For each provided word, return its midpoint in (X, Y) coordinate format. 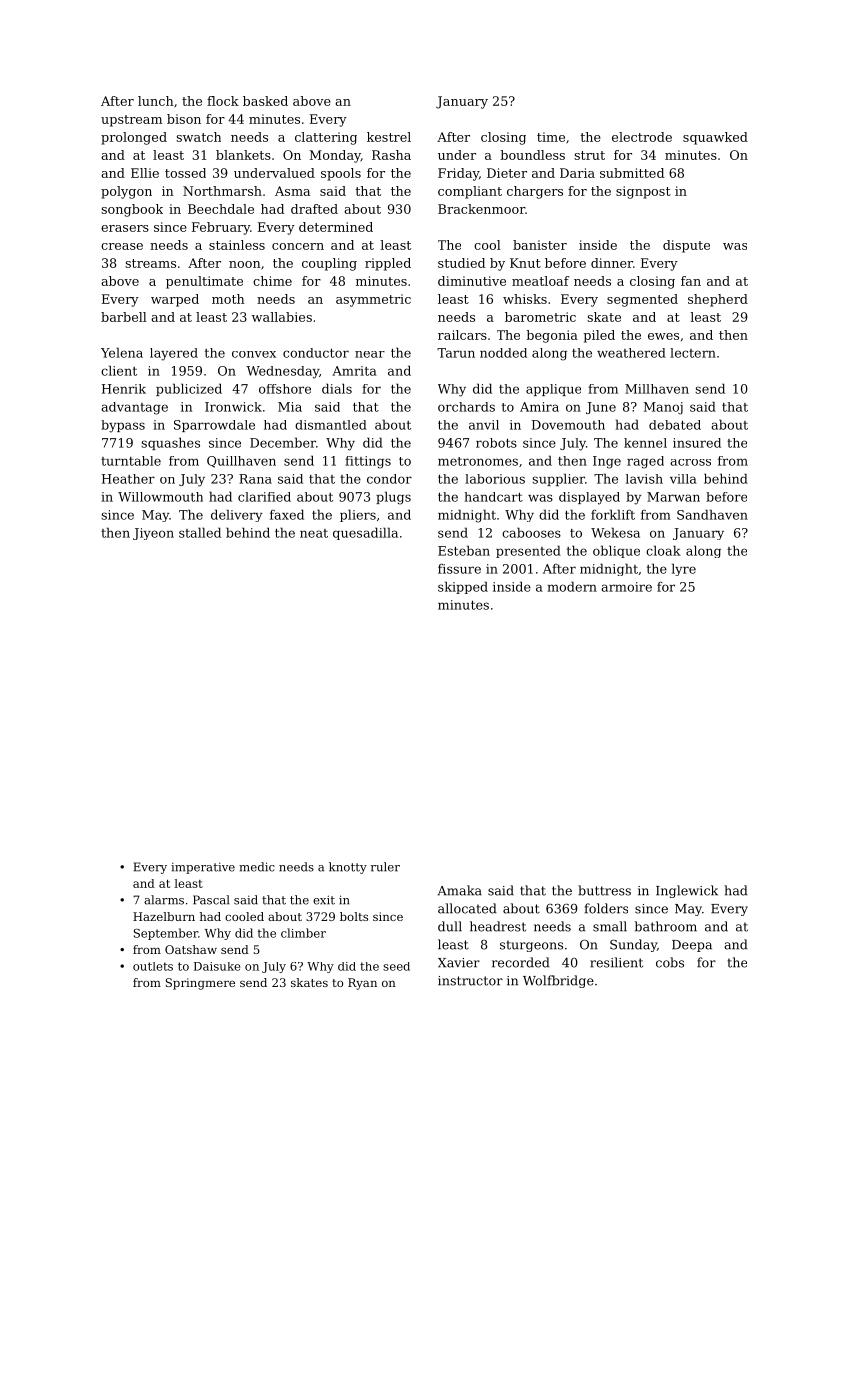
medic (257, 867)
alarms (164, 900)
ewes (663, 336)
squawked (715, 138)
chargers (535, 192)
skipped (463, 587)
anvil (484, 425)
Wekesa (615, 532)
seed (396, 966)
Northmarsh (222, 191)
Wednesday (282, 372)
